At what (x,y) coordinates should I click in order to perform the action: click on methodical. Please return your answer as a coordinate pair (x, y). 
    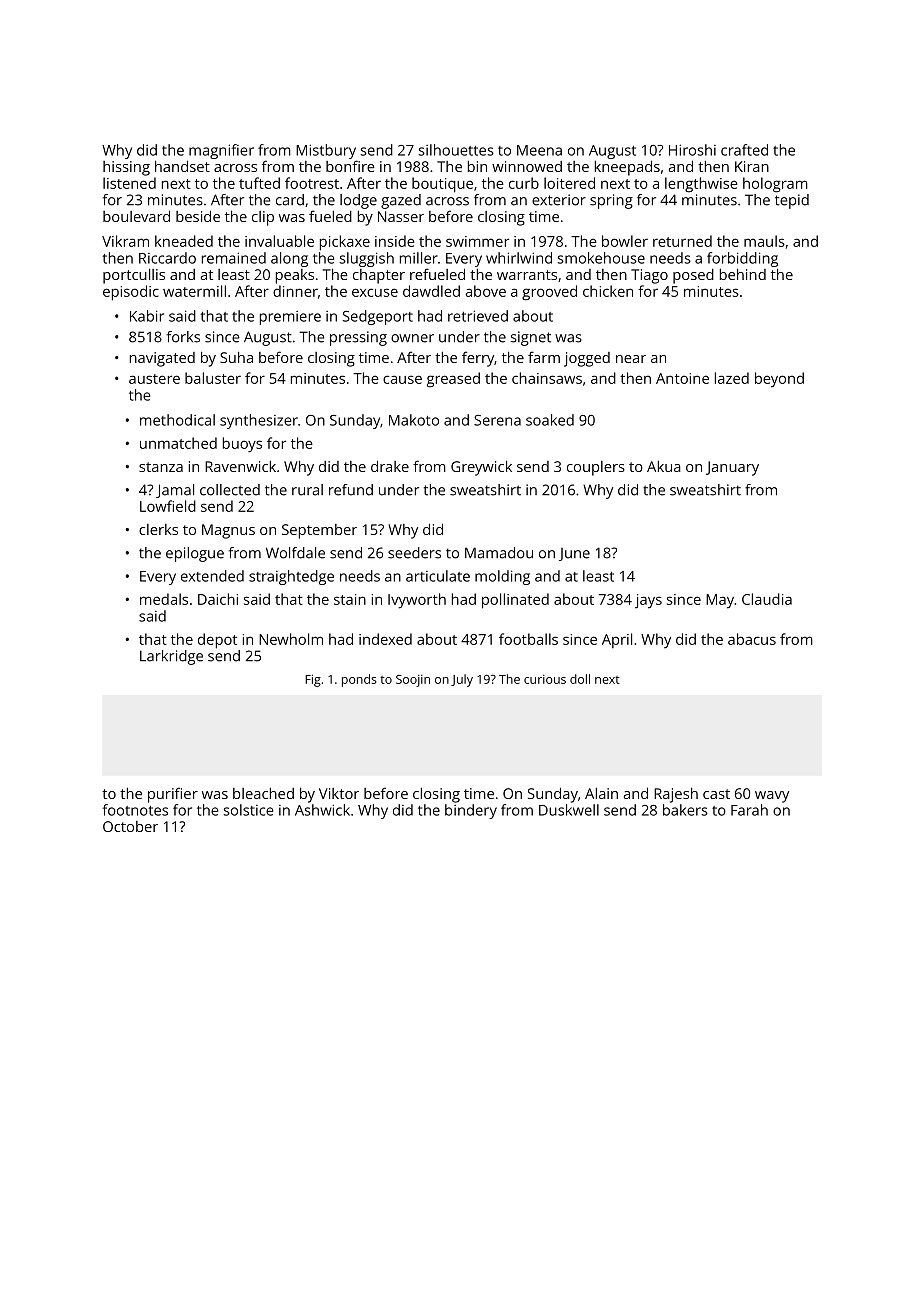
    Looking at the image, I should click on (177, 420).
